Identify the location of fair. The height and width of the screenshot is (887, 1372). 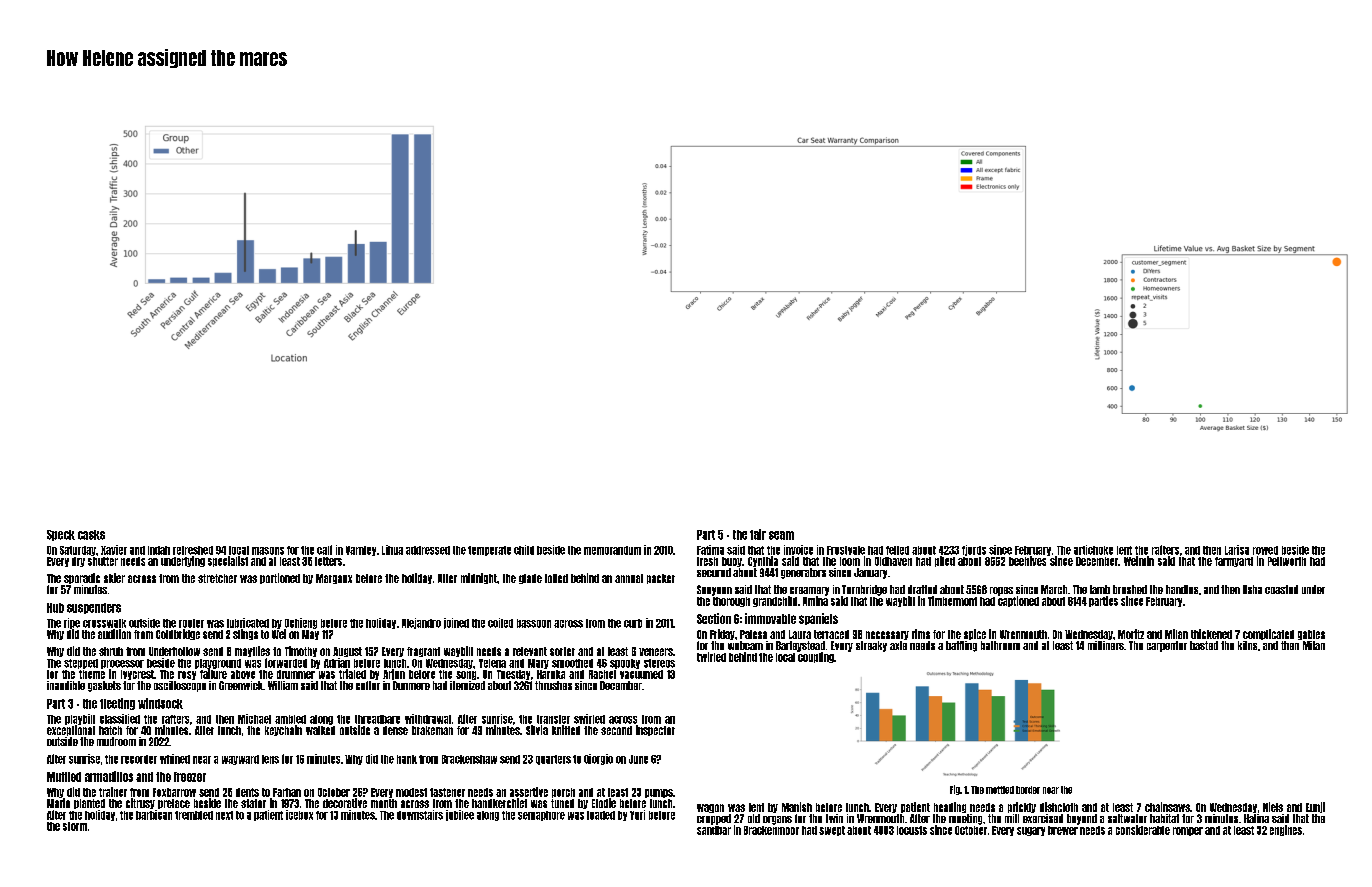
(758, 534).
